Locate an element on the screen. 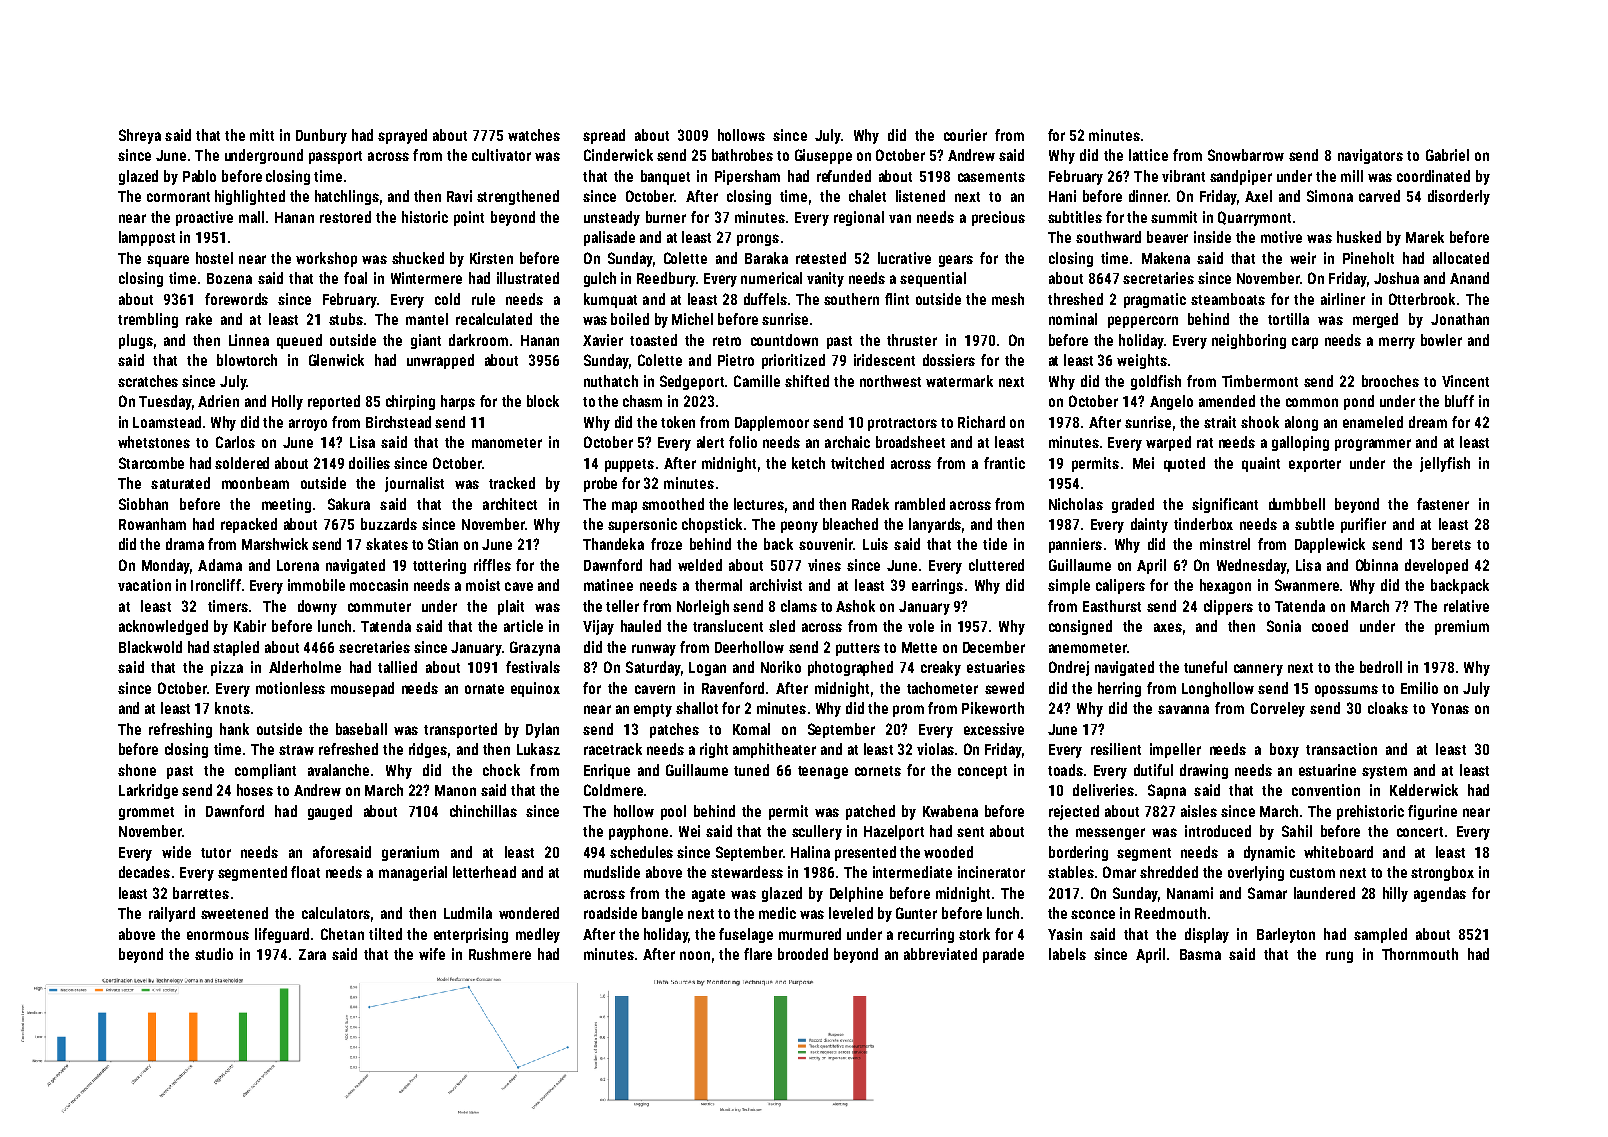 The image size is (1608, 1137). Snowbarrow is located at coordinates (1246, 155).
